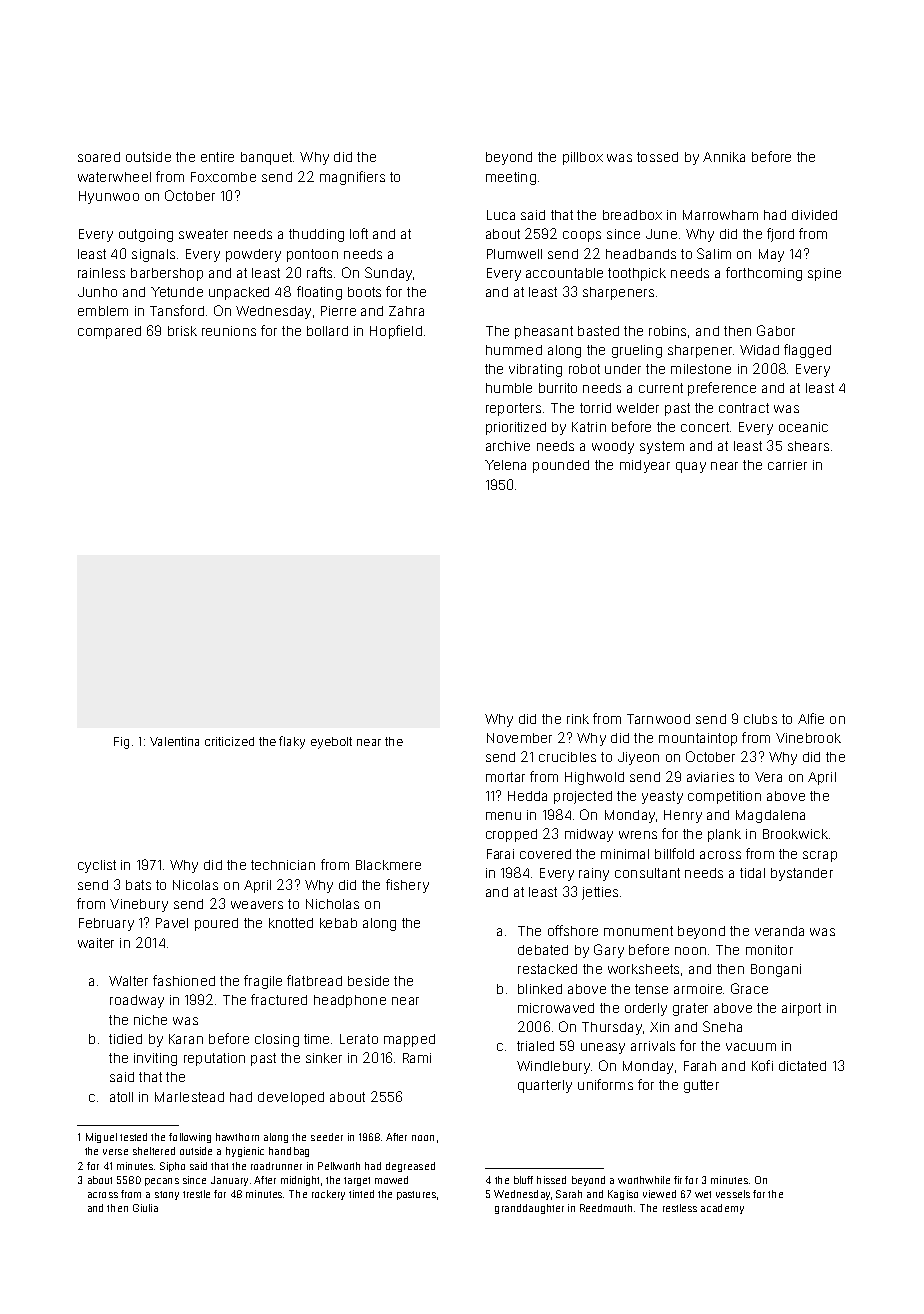 Image resolution: width=924 pixels, height=1314 pixels. What do you see at coordinates (121, 743) in the screenshot?
I see `Fig` at bounding box center [121, 743].
